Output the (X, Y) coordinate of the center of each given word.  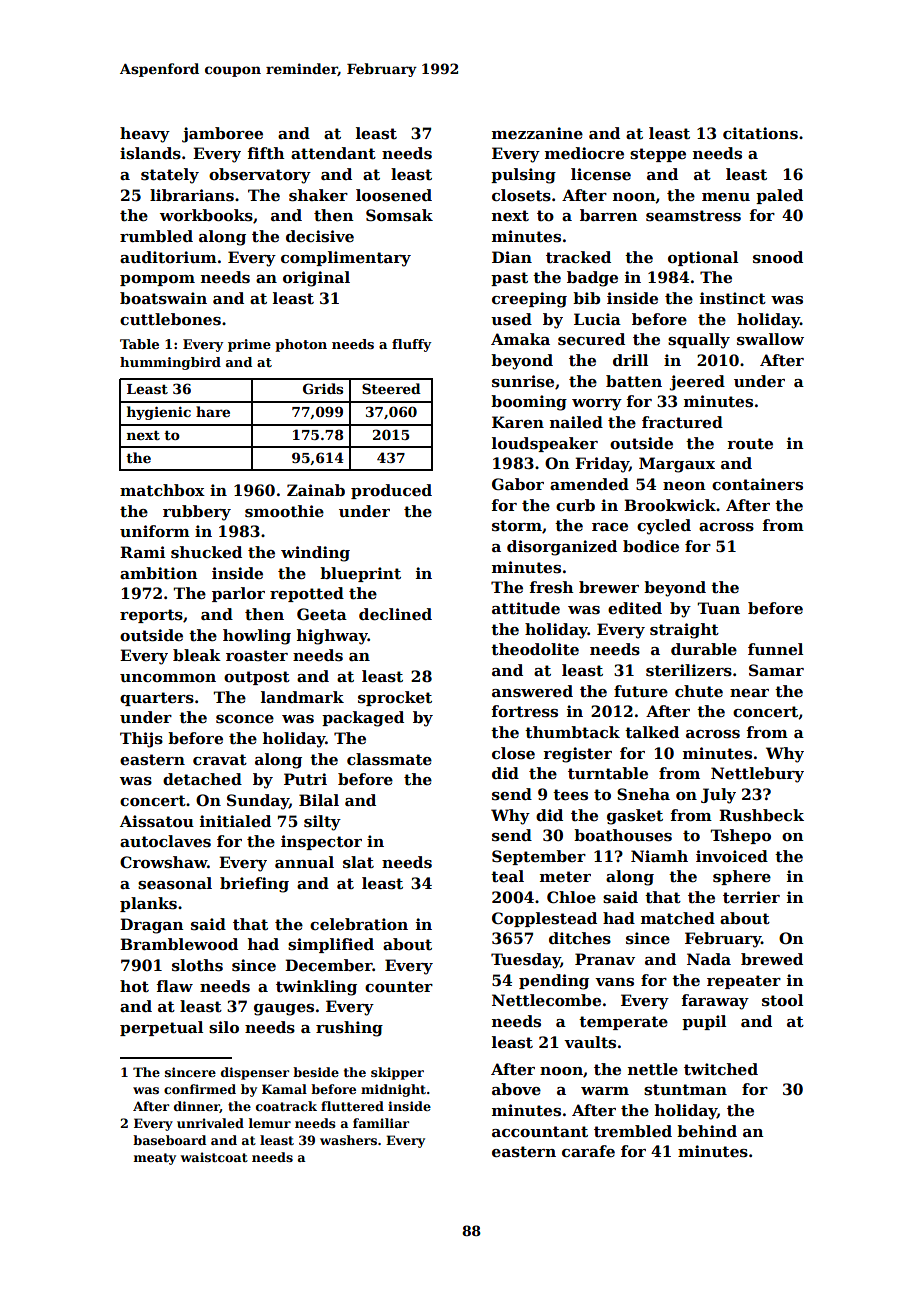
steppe (658, 155)
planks (148, 904)
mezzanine (537, 133)
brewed (772, 959)
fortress (524, 711)
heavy (145, 135)
